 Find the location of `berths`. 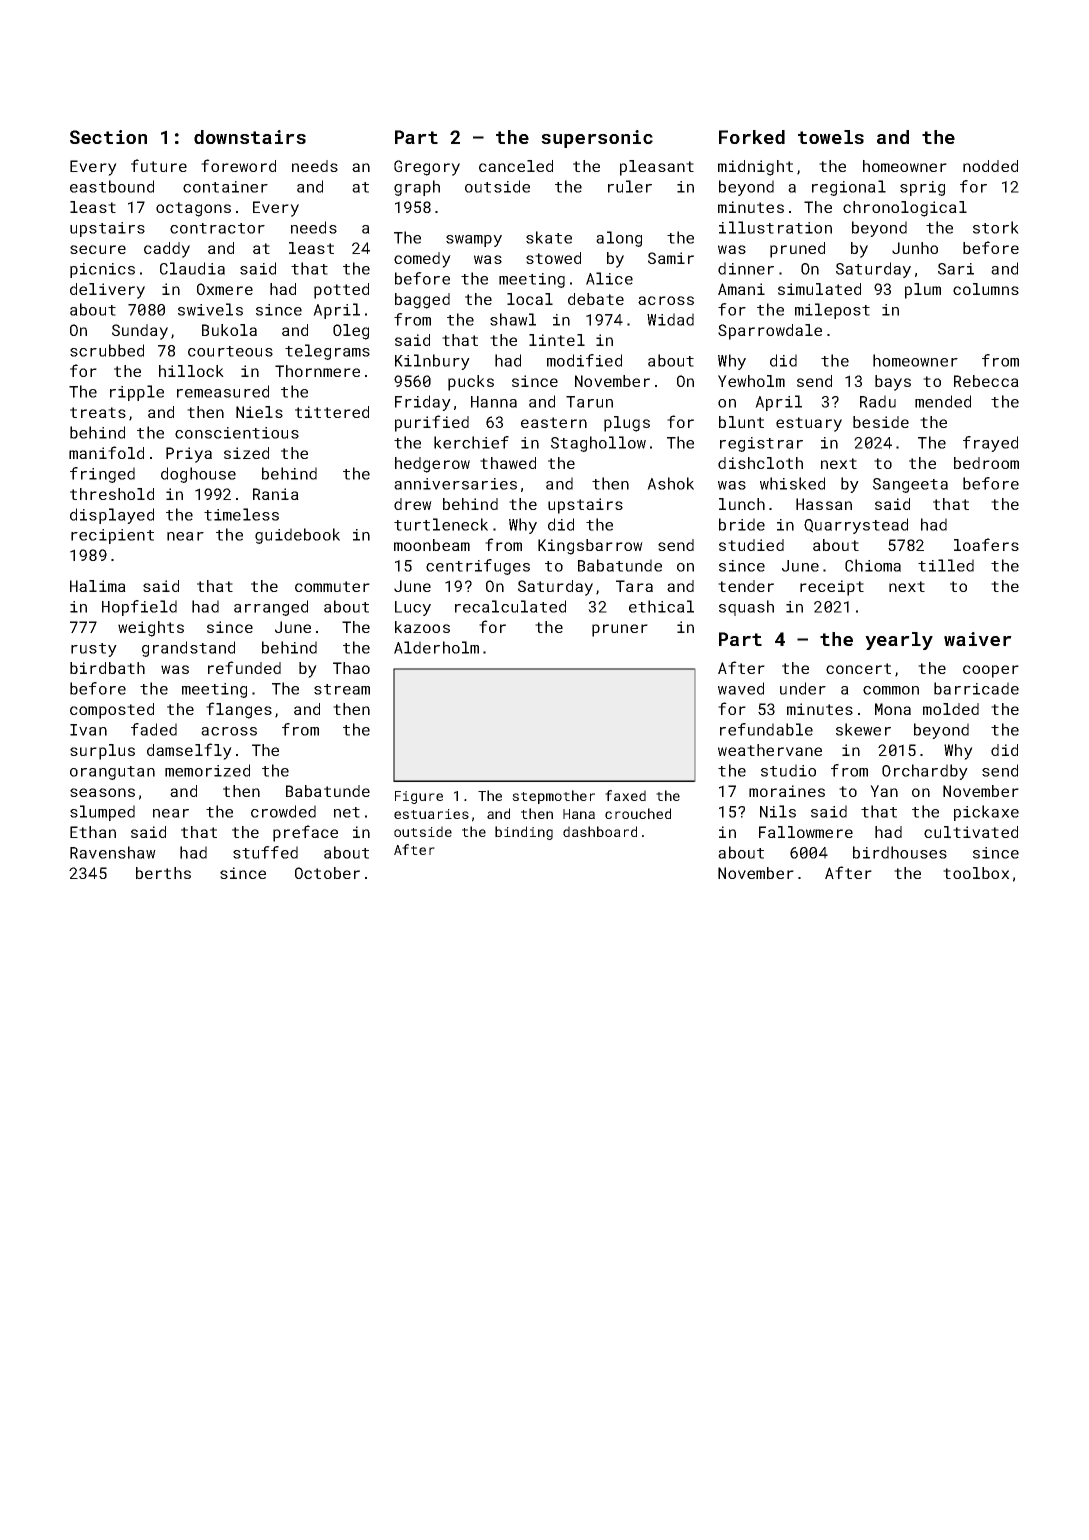

berths is located at coordinates (163, 873).
